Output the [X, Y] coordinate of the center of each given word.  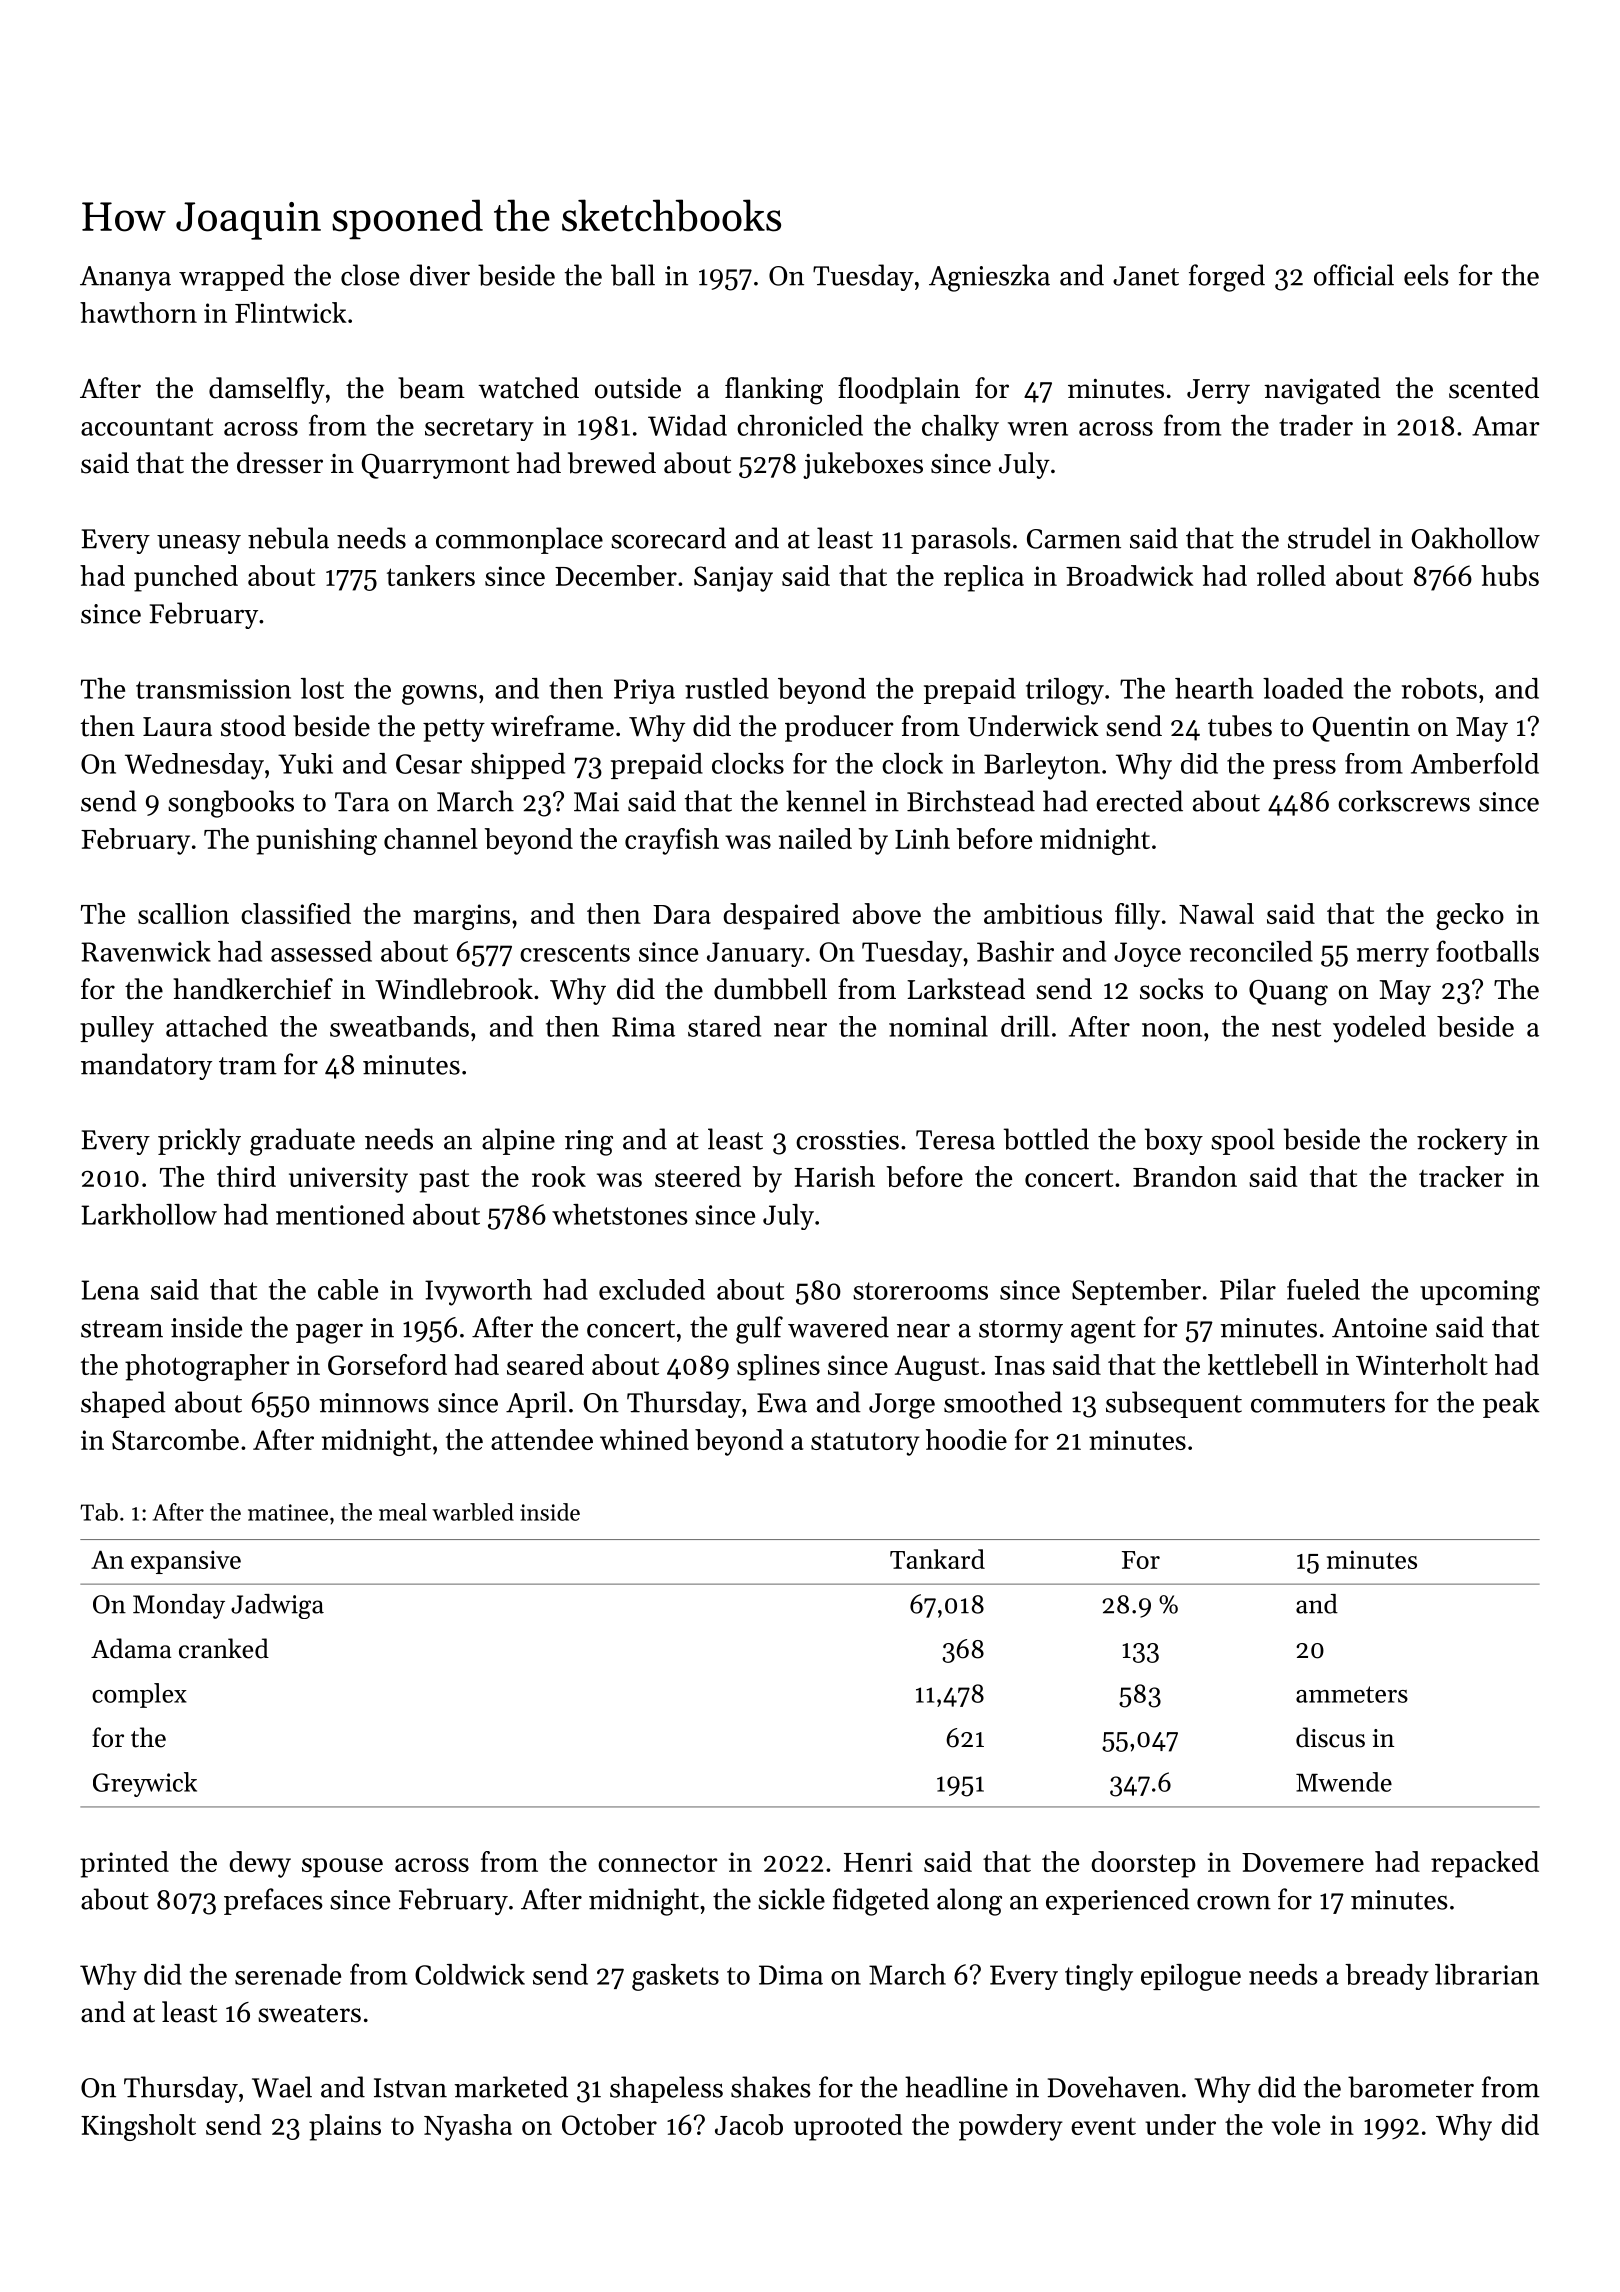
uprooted [848, 2127]
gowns [439, 695]
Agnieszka [989, 278]
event [1103, 2126]
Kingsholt [138, 2127]
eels [1426, 275]
